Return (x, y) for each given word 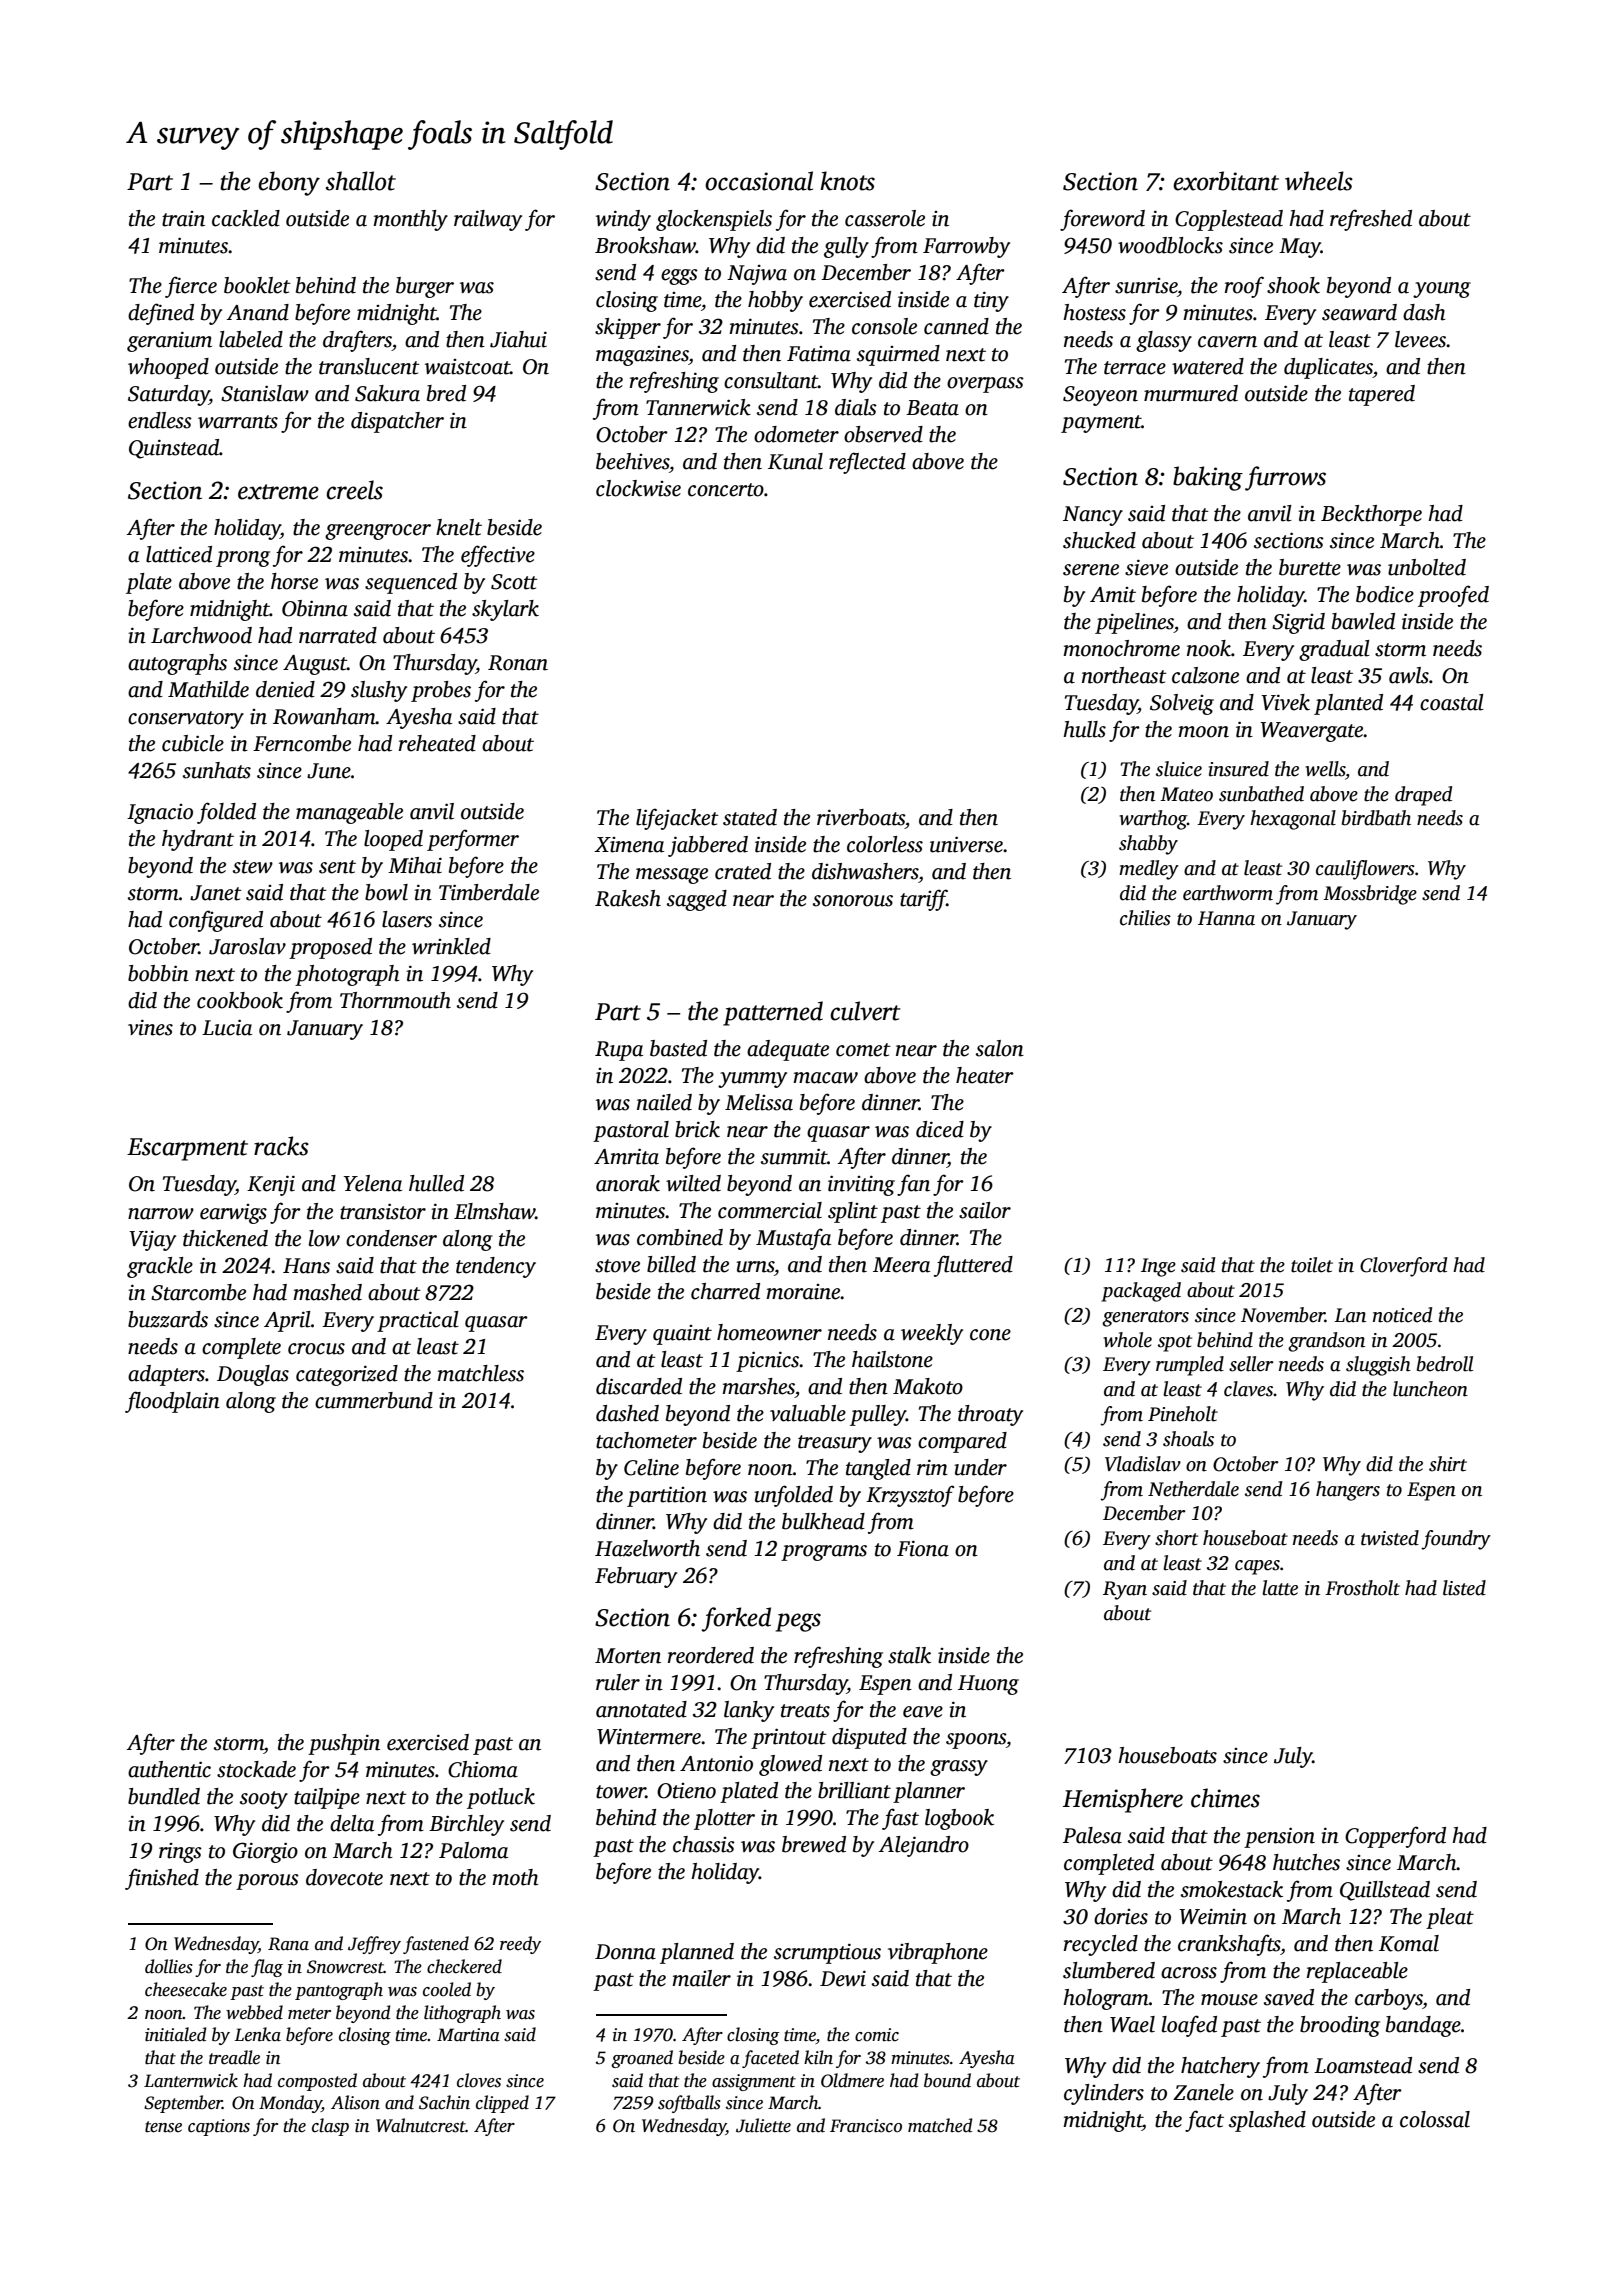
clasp (330, 2127)
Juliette (763, 2125)
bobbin (158, 973)
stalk (909, 1655)
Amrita (626, 1156)
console (884, 326)
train (183, 219)
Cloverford (1403, 1267)
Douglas (253, 1375)
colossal (1435, 2119)
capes (1257, 1567)
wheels (1319, 181)
